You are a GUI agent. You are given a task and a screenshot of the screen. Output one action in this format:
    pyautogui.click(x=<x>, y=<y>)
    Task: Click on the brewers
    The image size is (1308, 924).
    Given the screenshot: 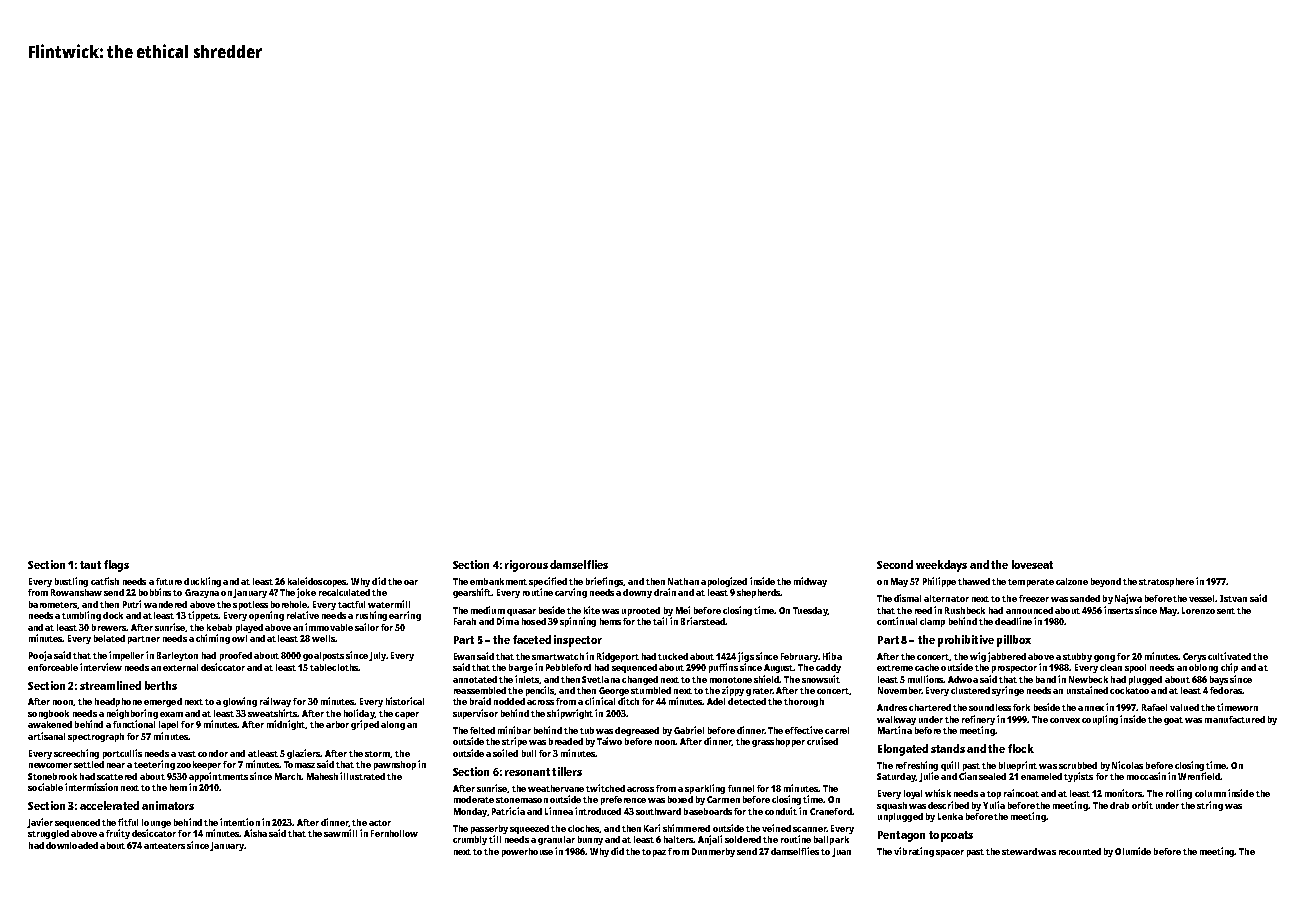 What is the action you would take?
    pyautogui.click(x=109, y=627)
